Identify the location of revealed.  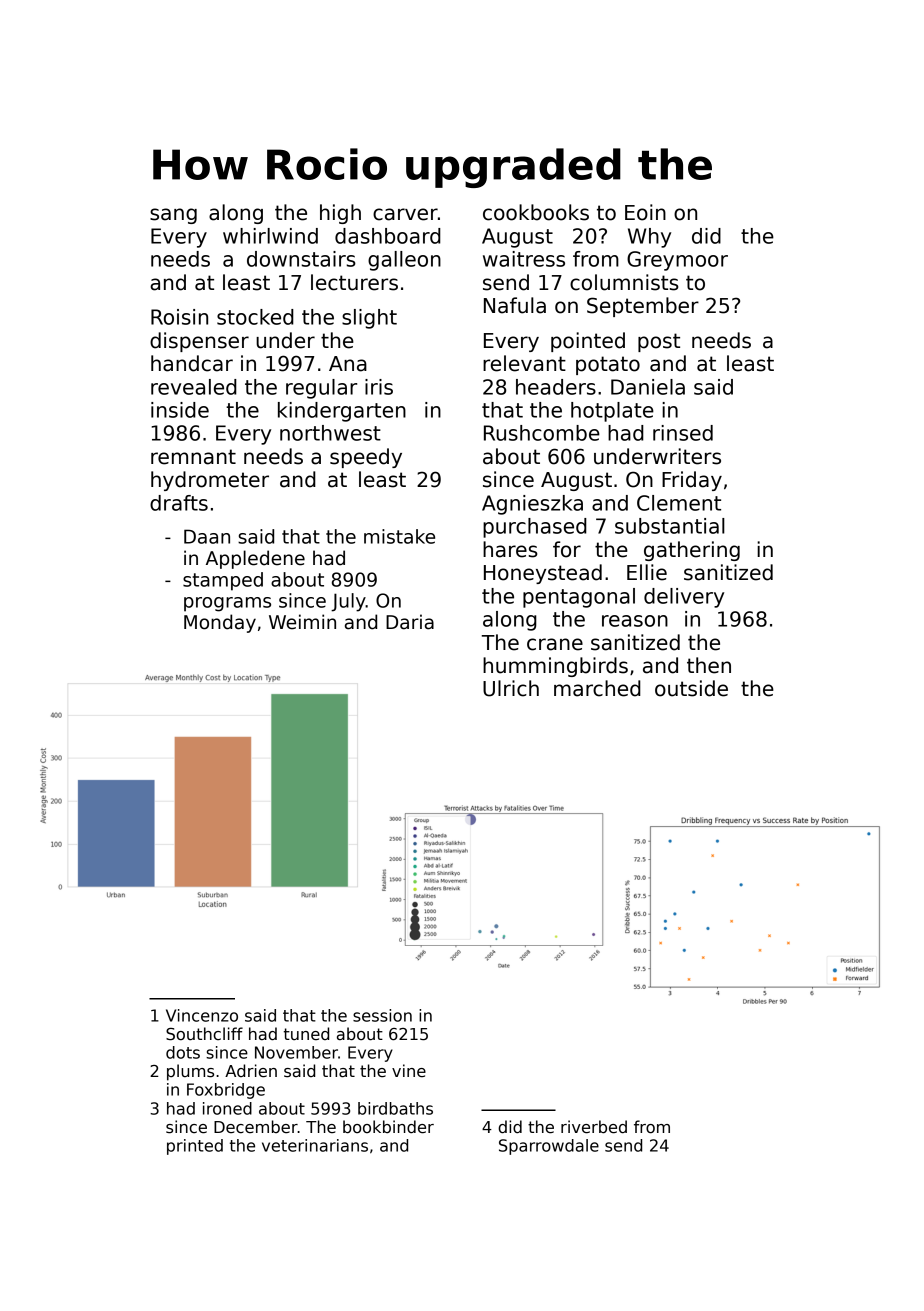
(194, 387).
